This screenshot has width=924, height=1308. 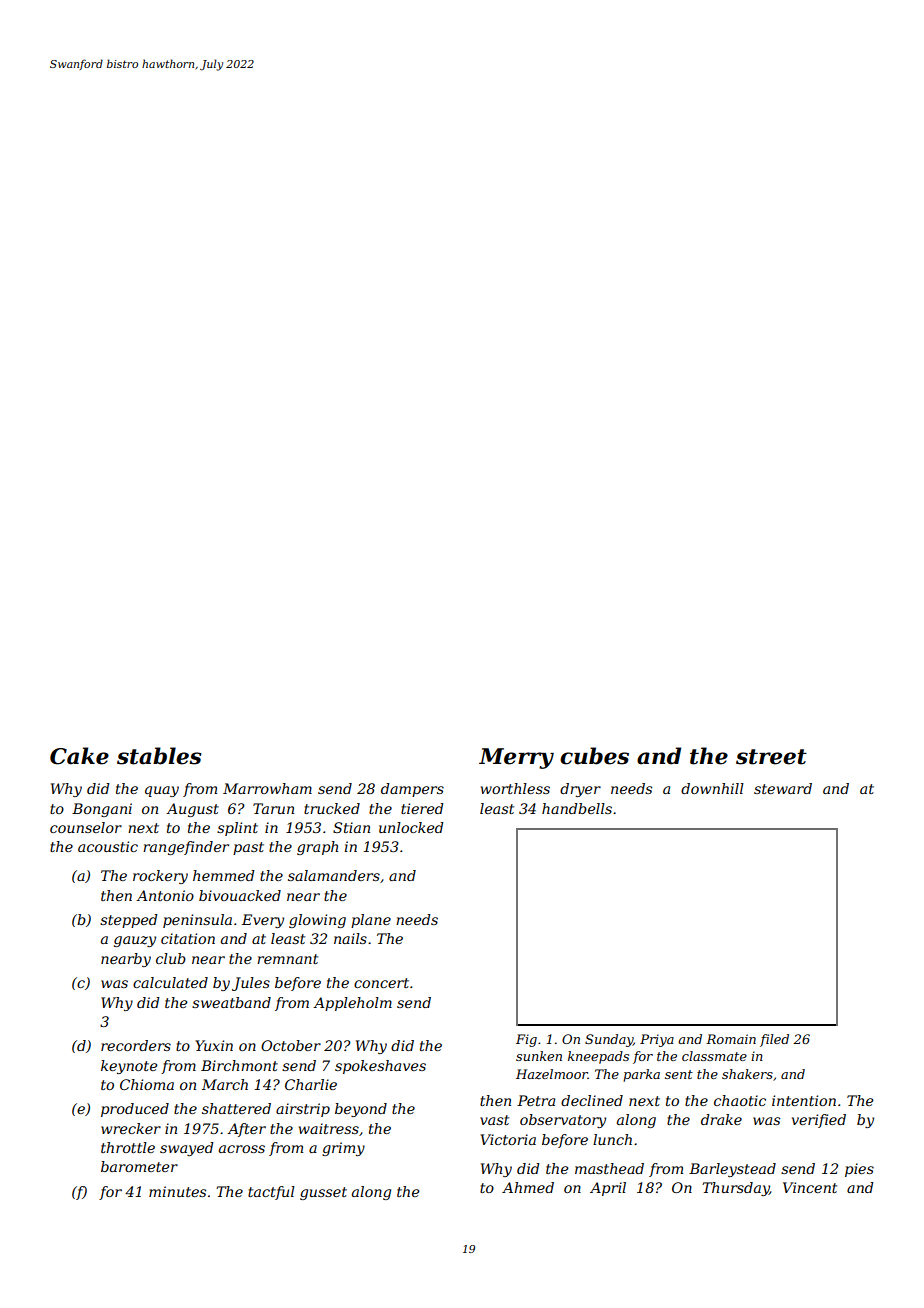 I want to click on shakers, so click(x=747, y=1074).
